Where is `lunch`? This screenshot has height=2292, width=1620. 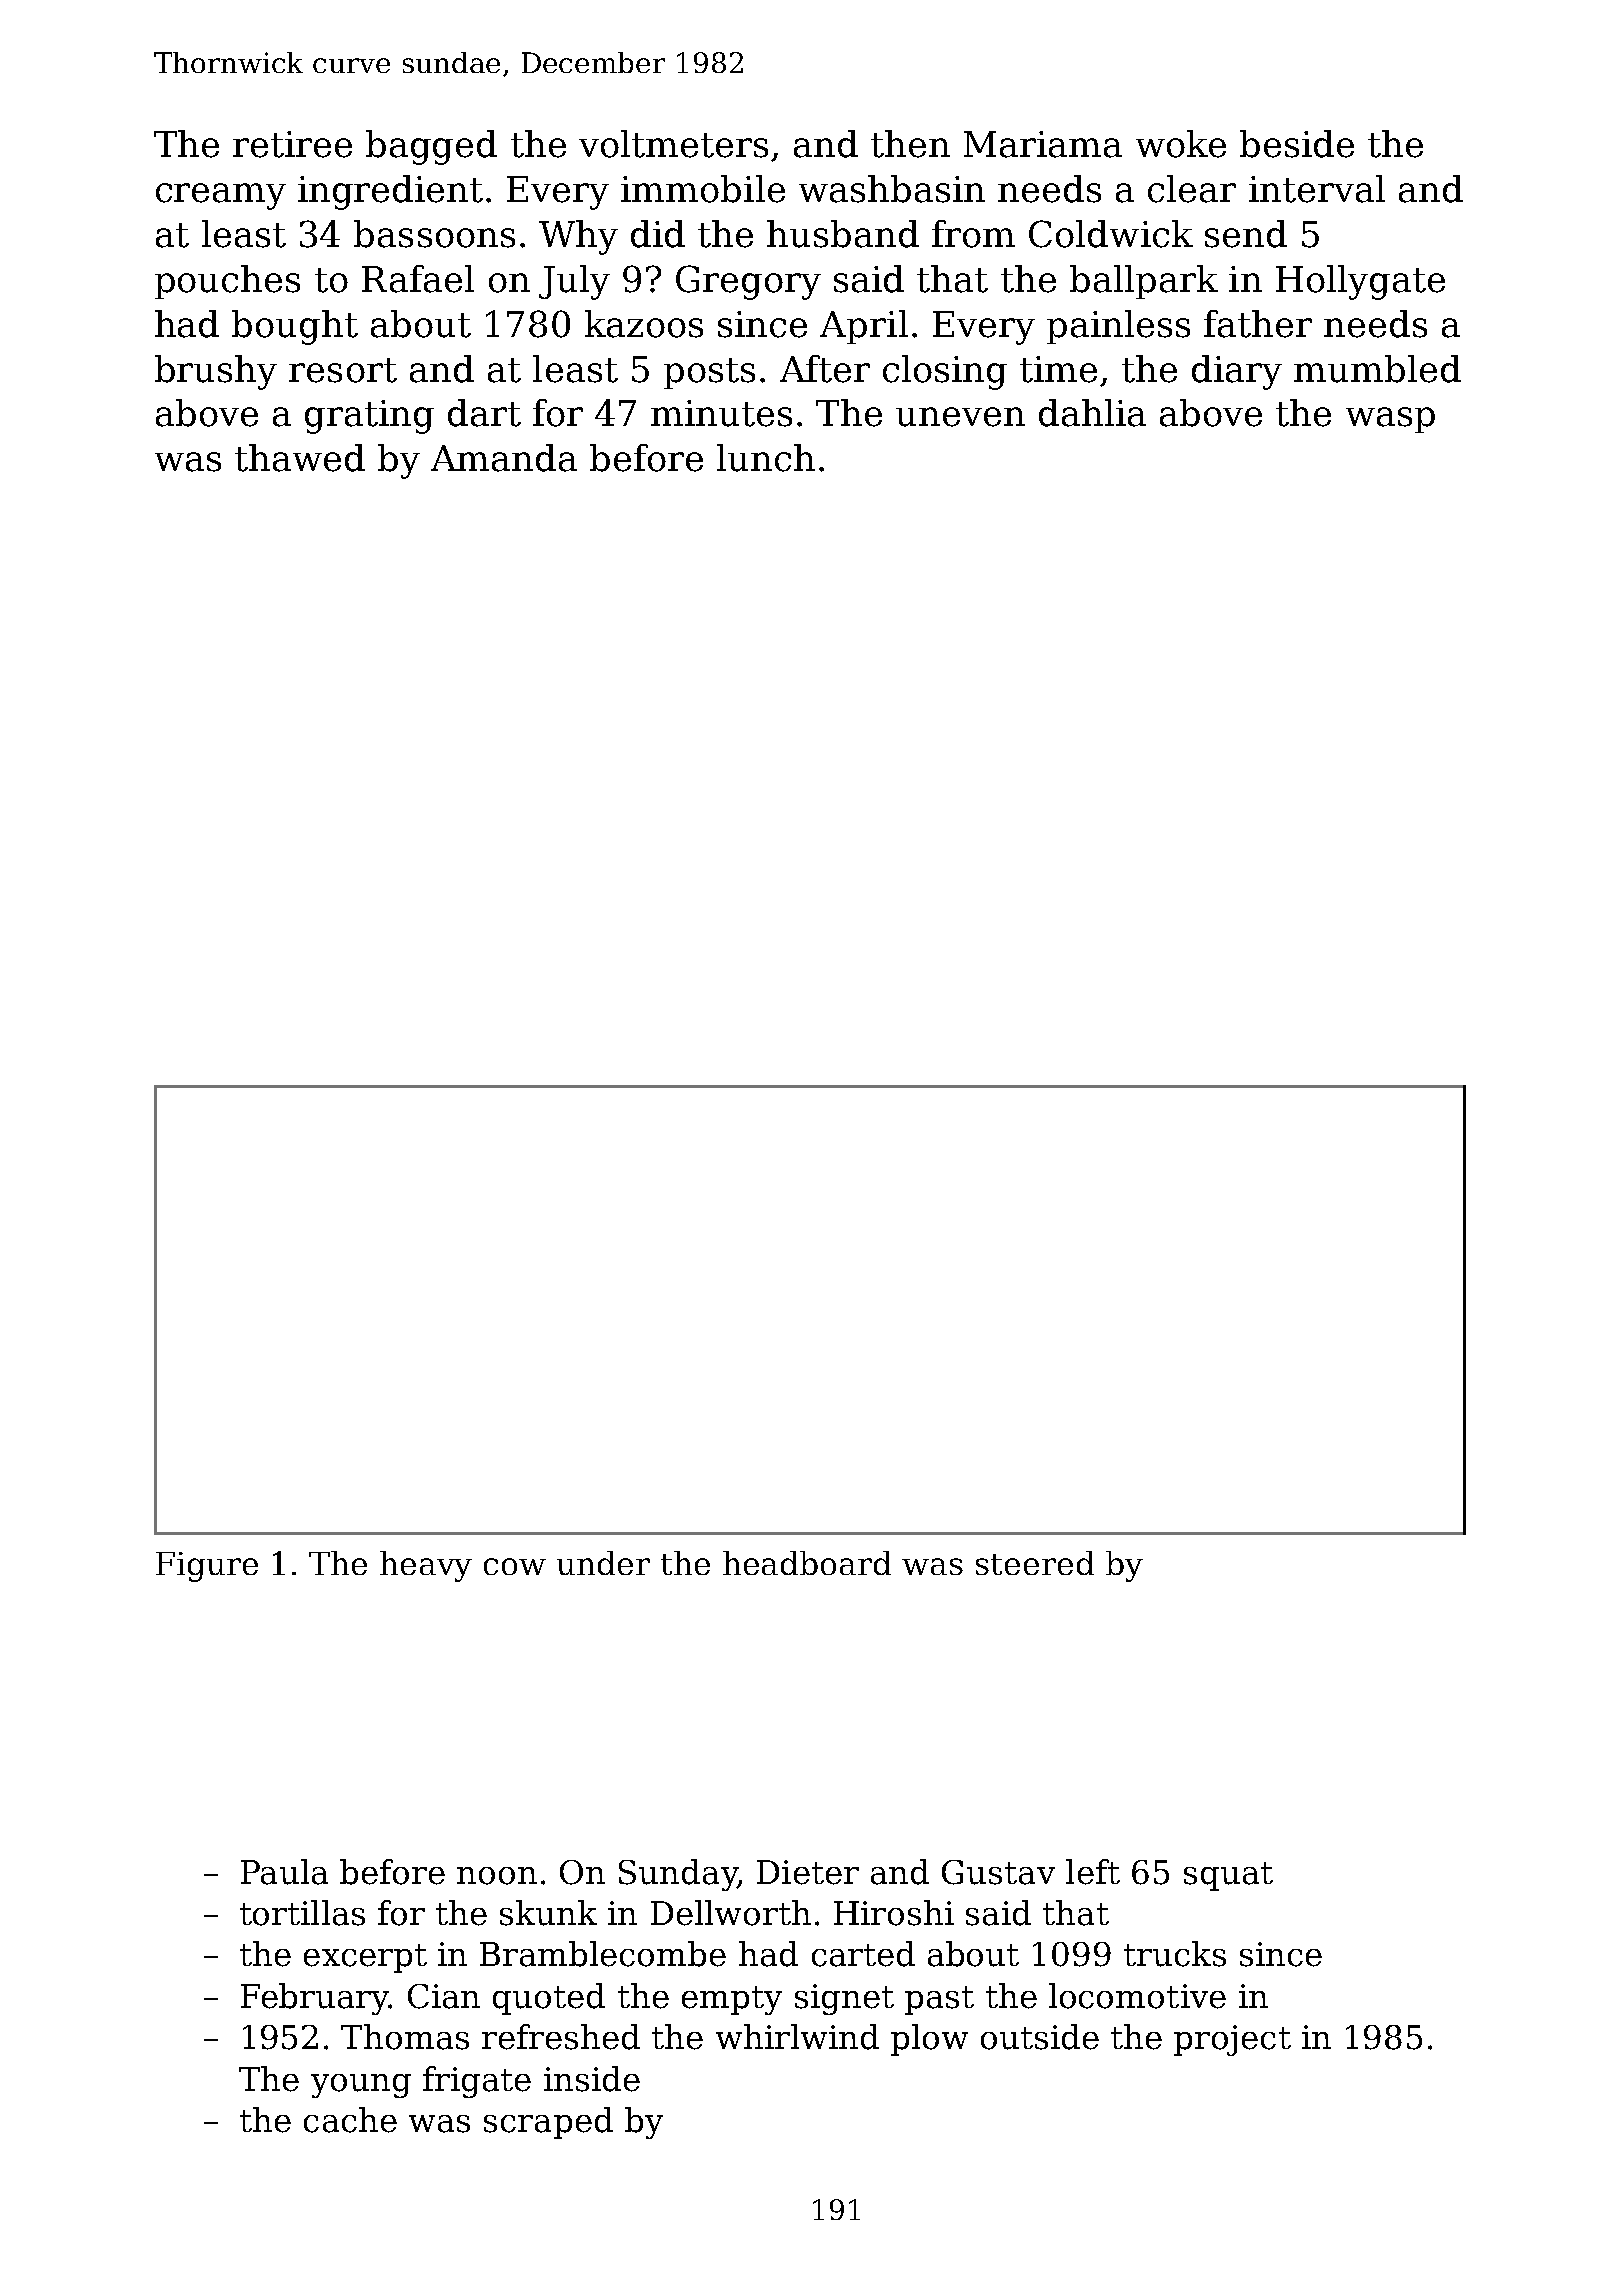
lunch is located at coordinates (766, 458).
